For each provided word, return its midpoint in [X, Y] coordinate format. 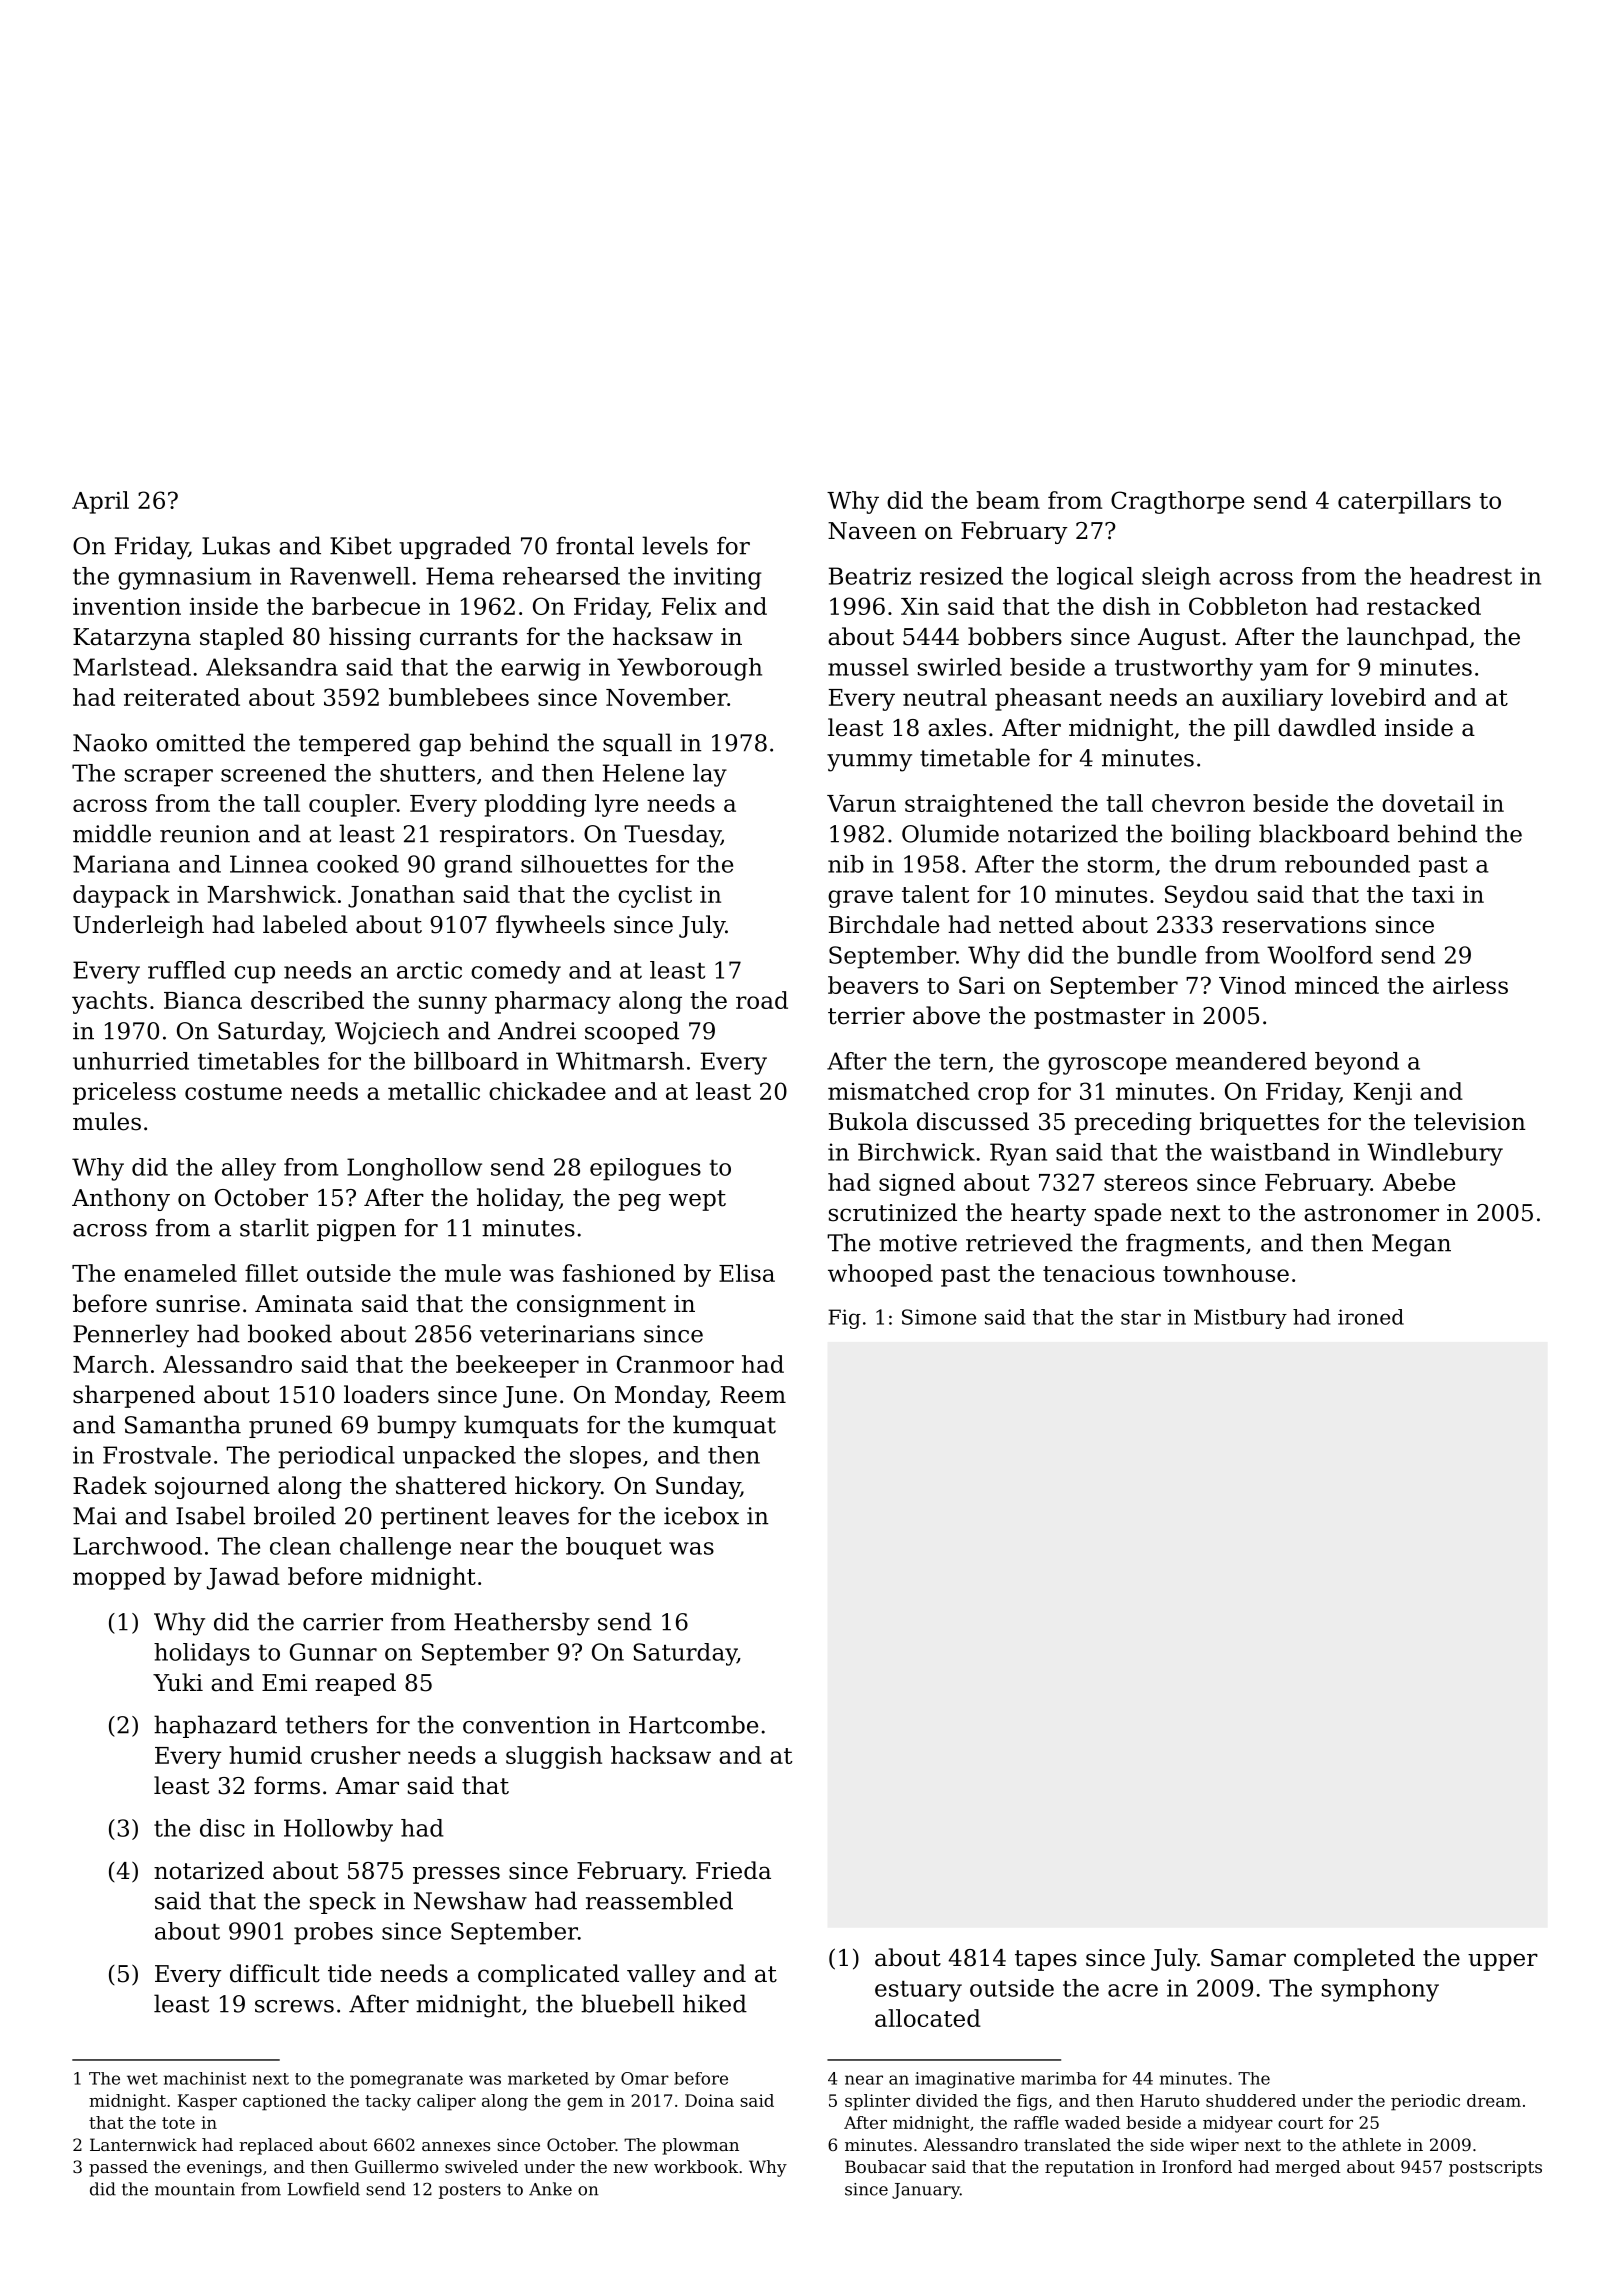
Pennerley [131, 1336]
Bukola [868, 1121]
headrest [1461, 576]
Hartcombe [693, 1724]
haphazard [215, 1726]
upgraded [455, 548]
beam [1008, 500]
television [1470, 1121]
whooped [880, 1275]
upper [1503, 1962]
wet [142, 2079]
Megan [1411, 1245]
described [307, 1000]
